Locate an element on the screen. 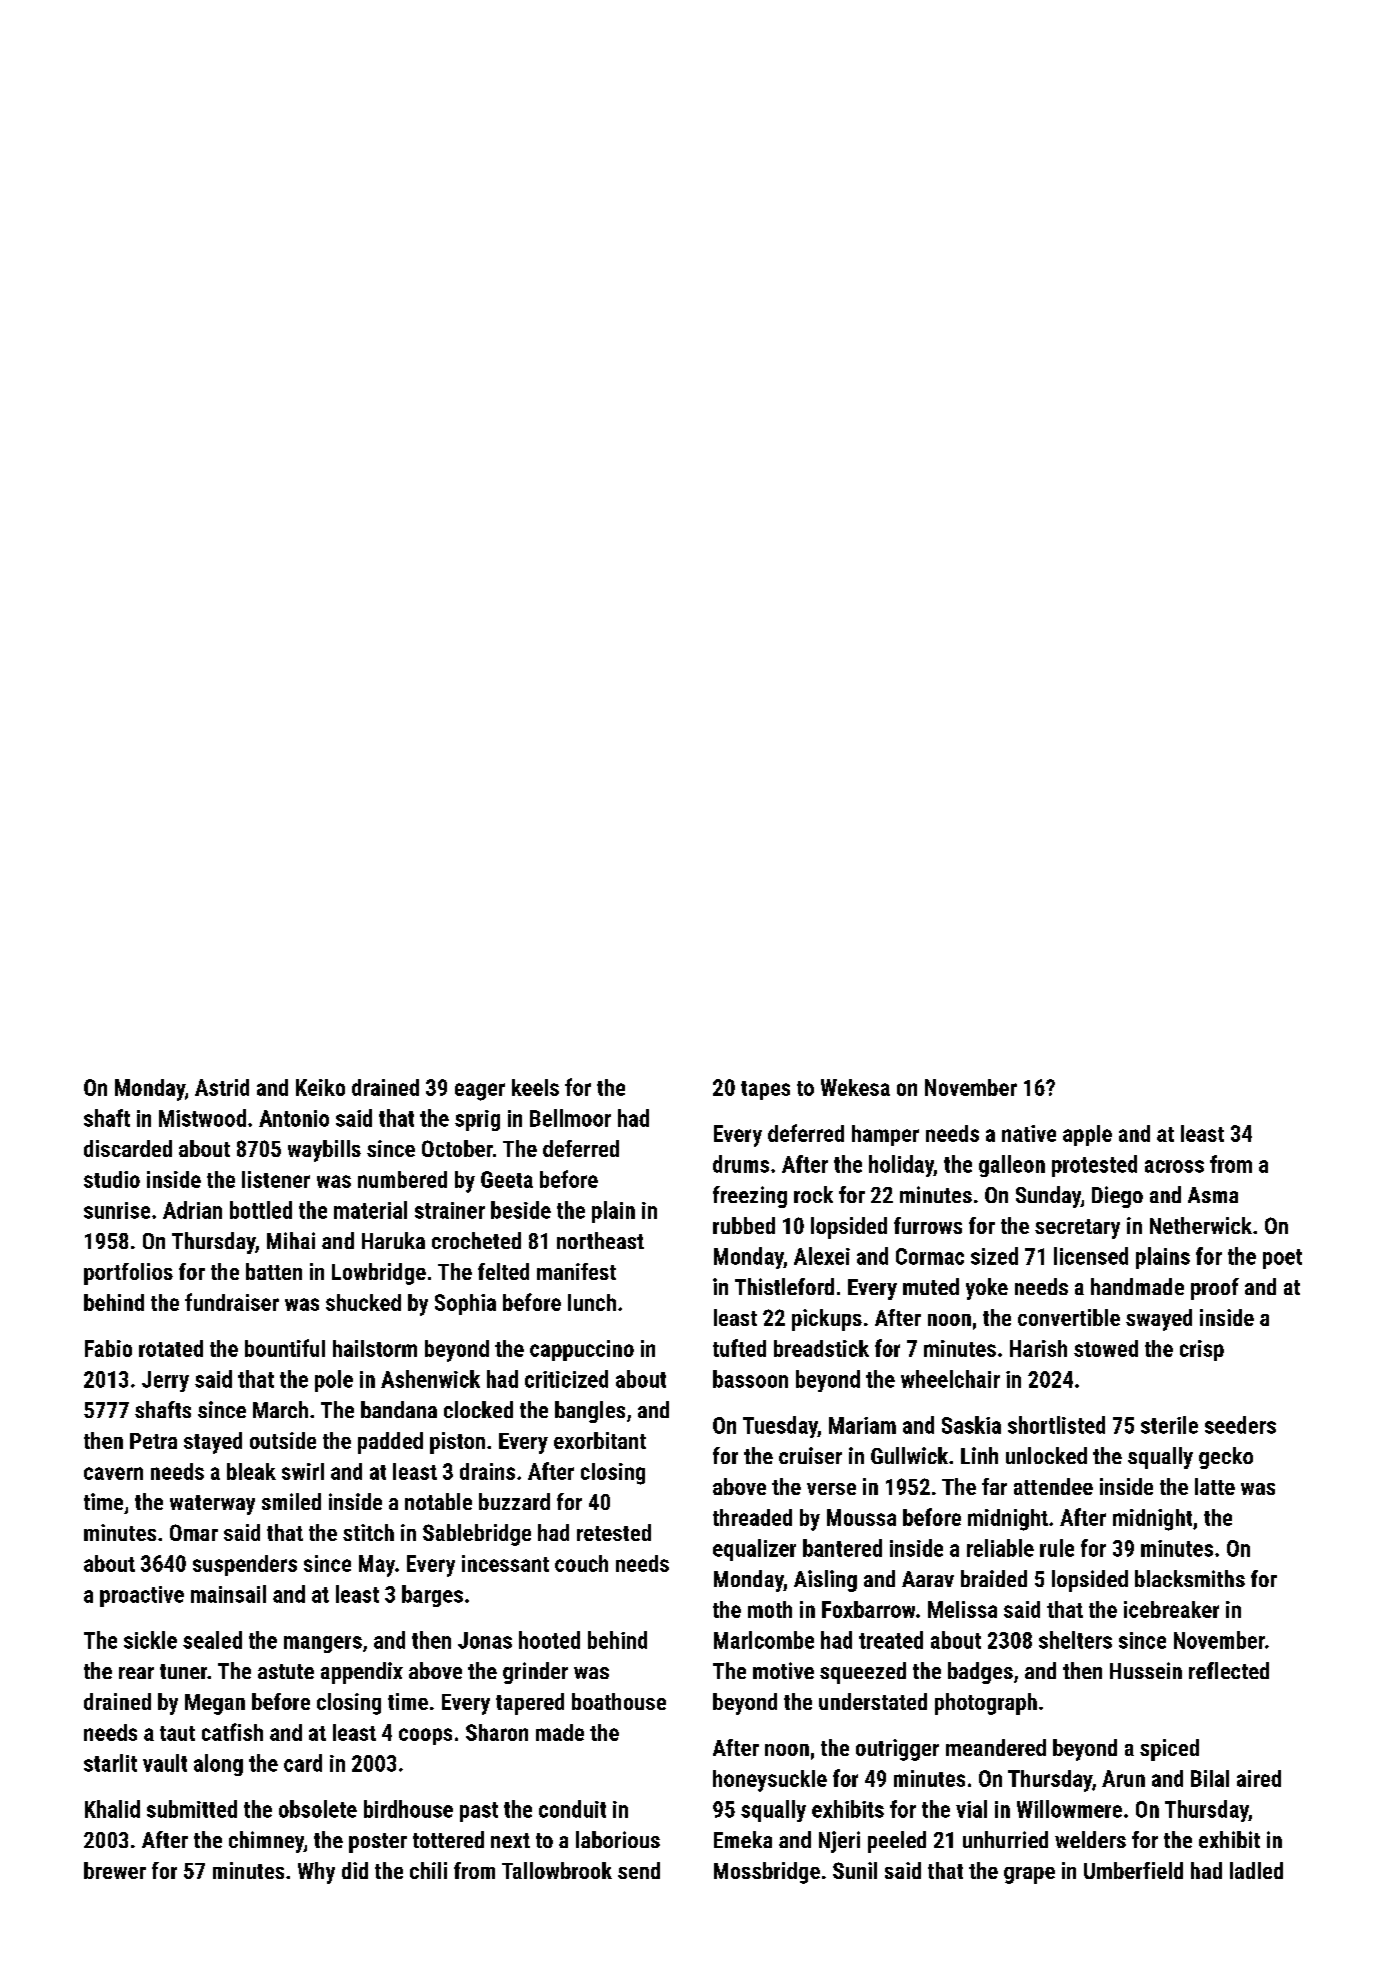 This screenshot has width=1386, height=1969. studio is located at coordinates (112, 1179).
